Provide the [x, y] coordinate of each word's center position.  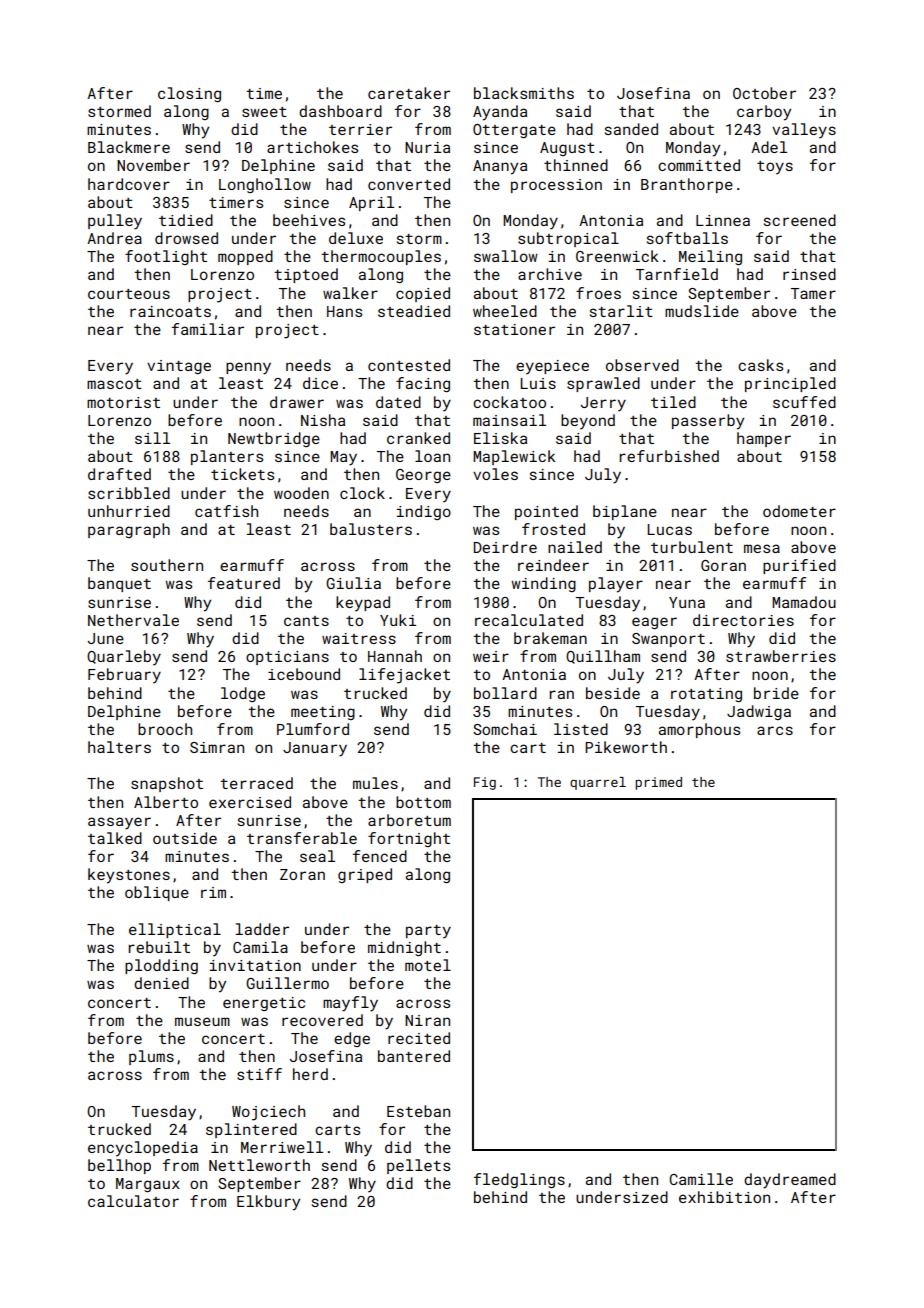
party [428, 931]
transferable [302, 838]
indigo [424, 512]
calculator [133, 1201]
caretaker [409, 93]
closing [189, 94]
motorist [123, 402]
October [764, 93]
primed [658, 783]
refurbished [669, 456]
